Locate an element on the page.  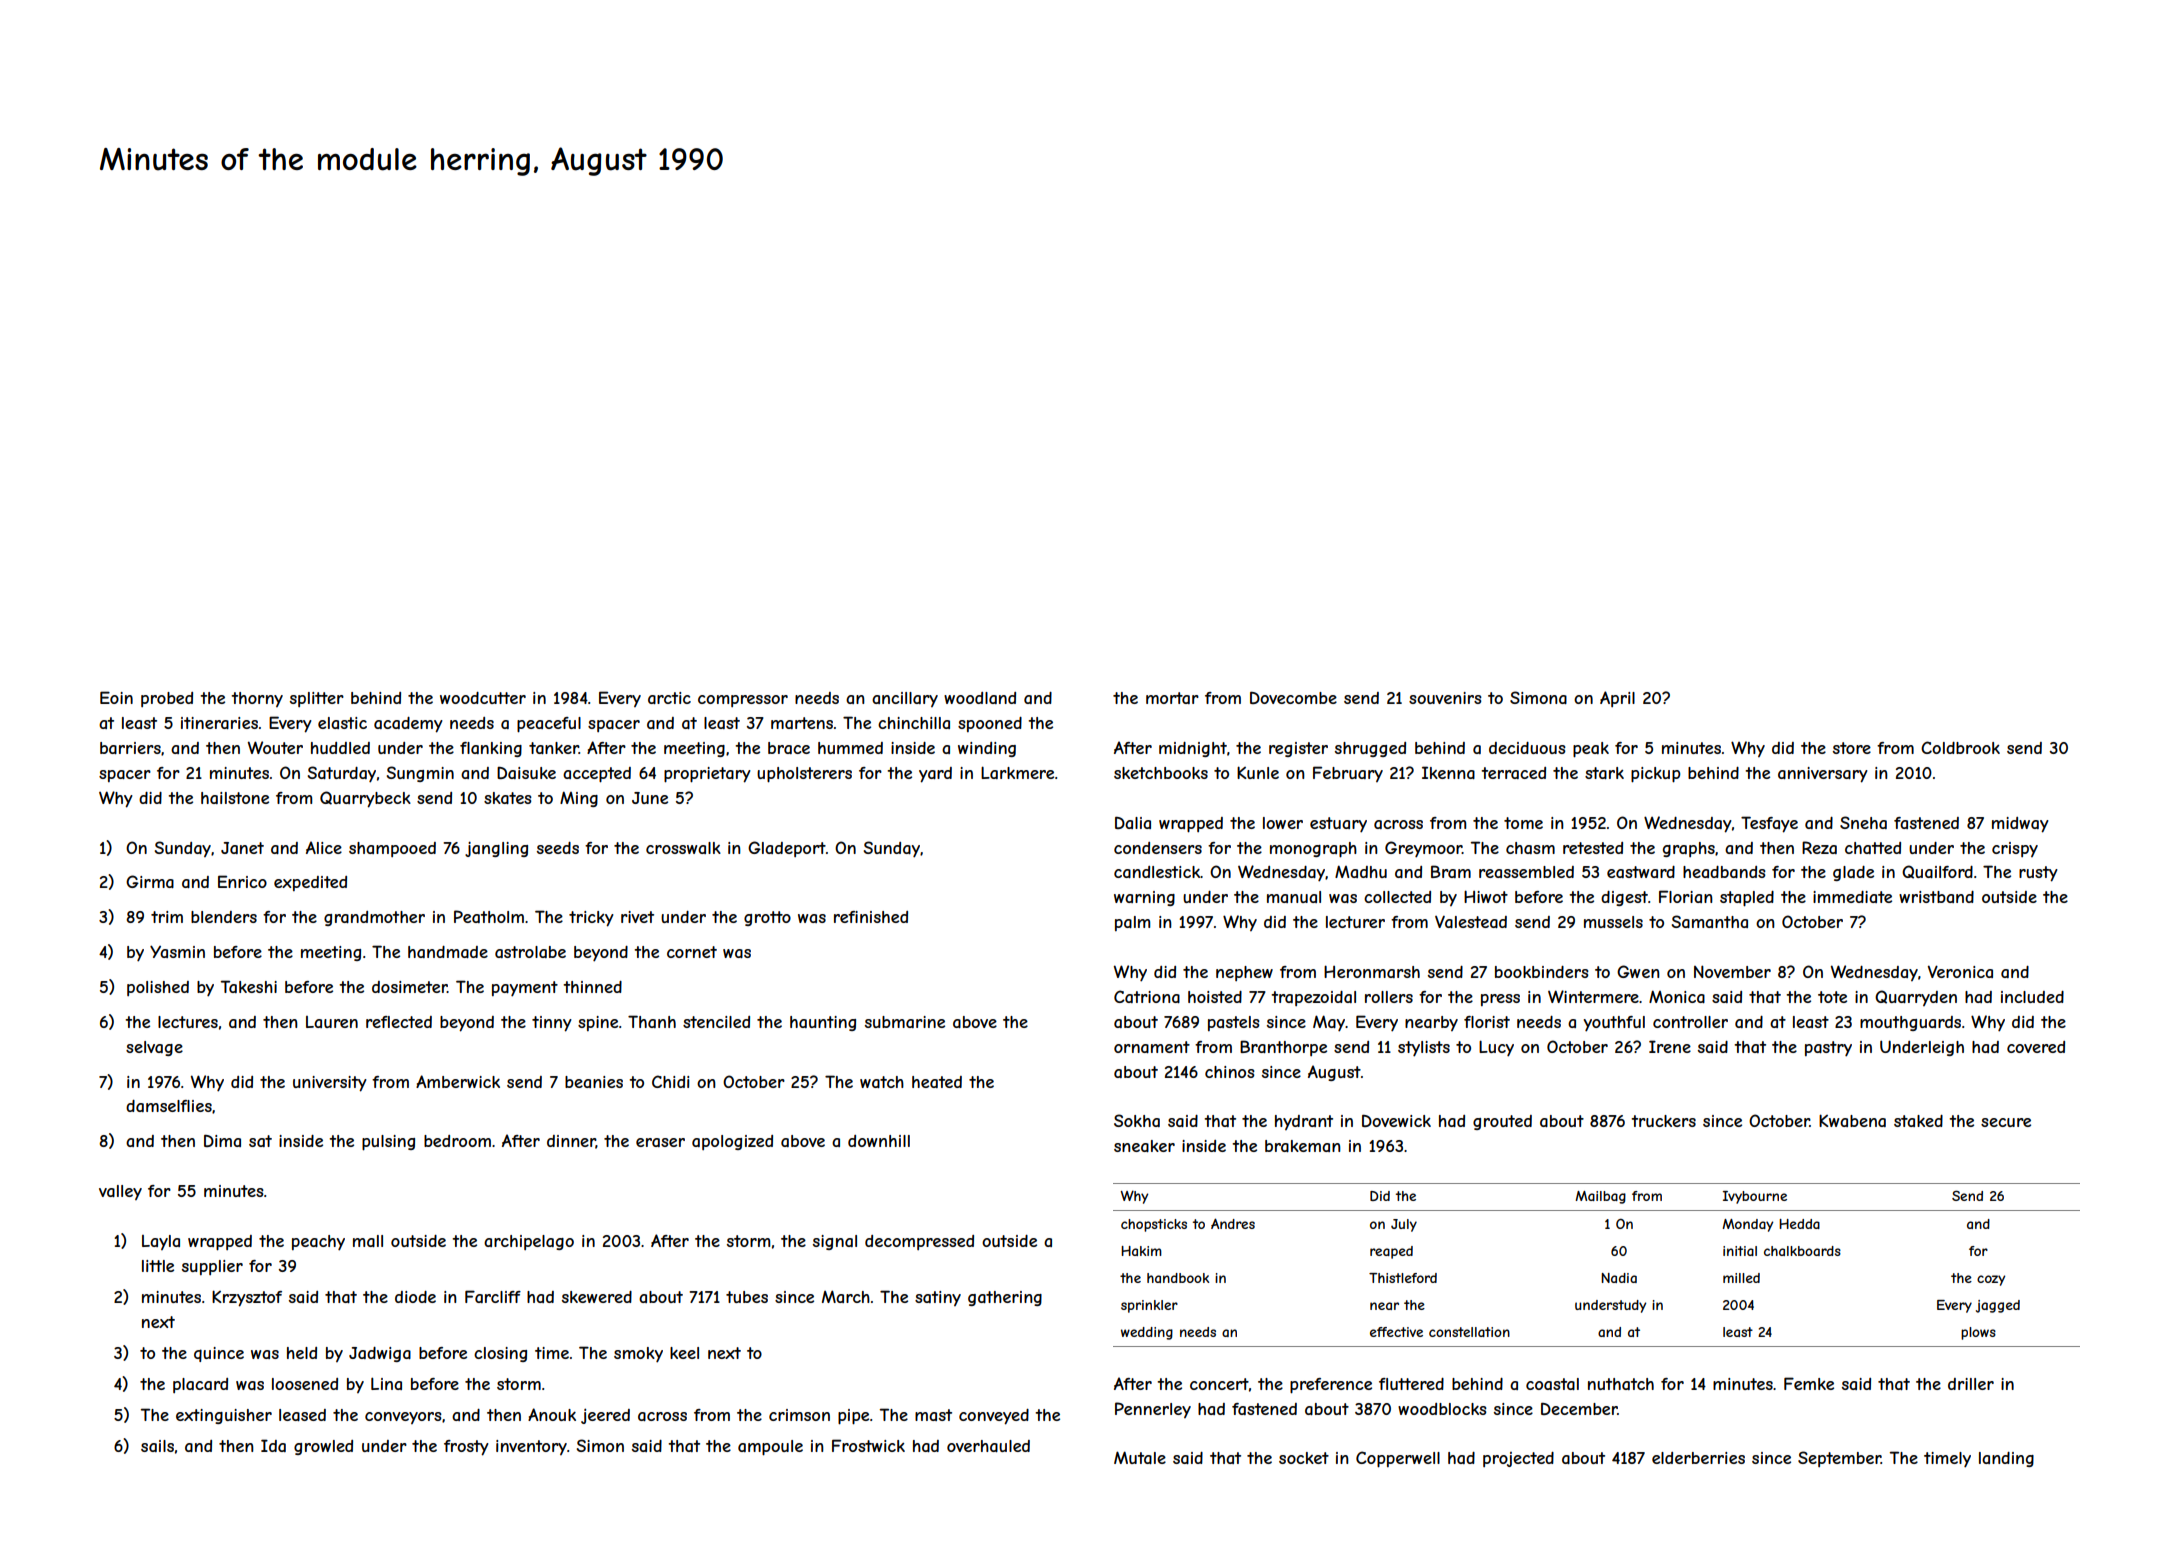
midway is located at coordinates (2020, 825).
